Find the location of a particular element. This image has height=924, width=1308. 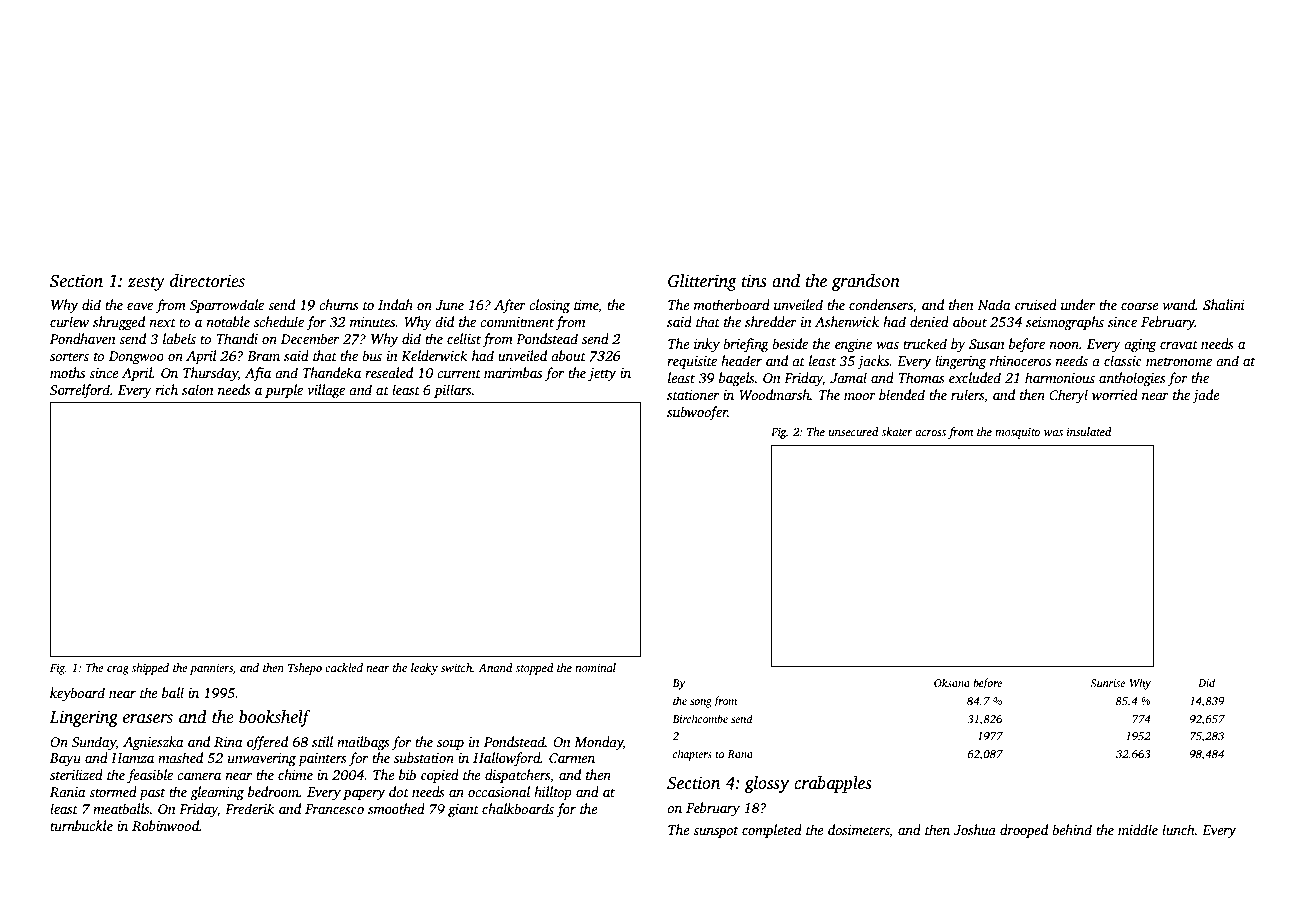

shipped is located at coordinates (150, 669).
